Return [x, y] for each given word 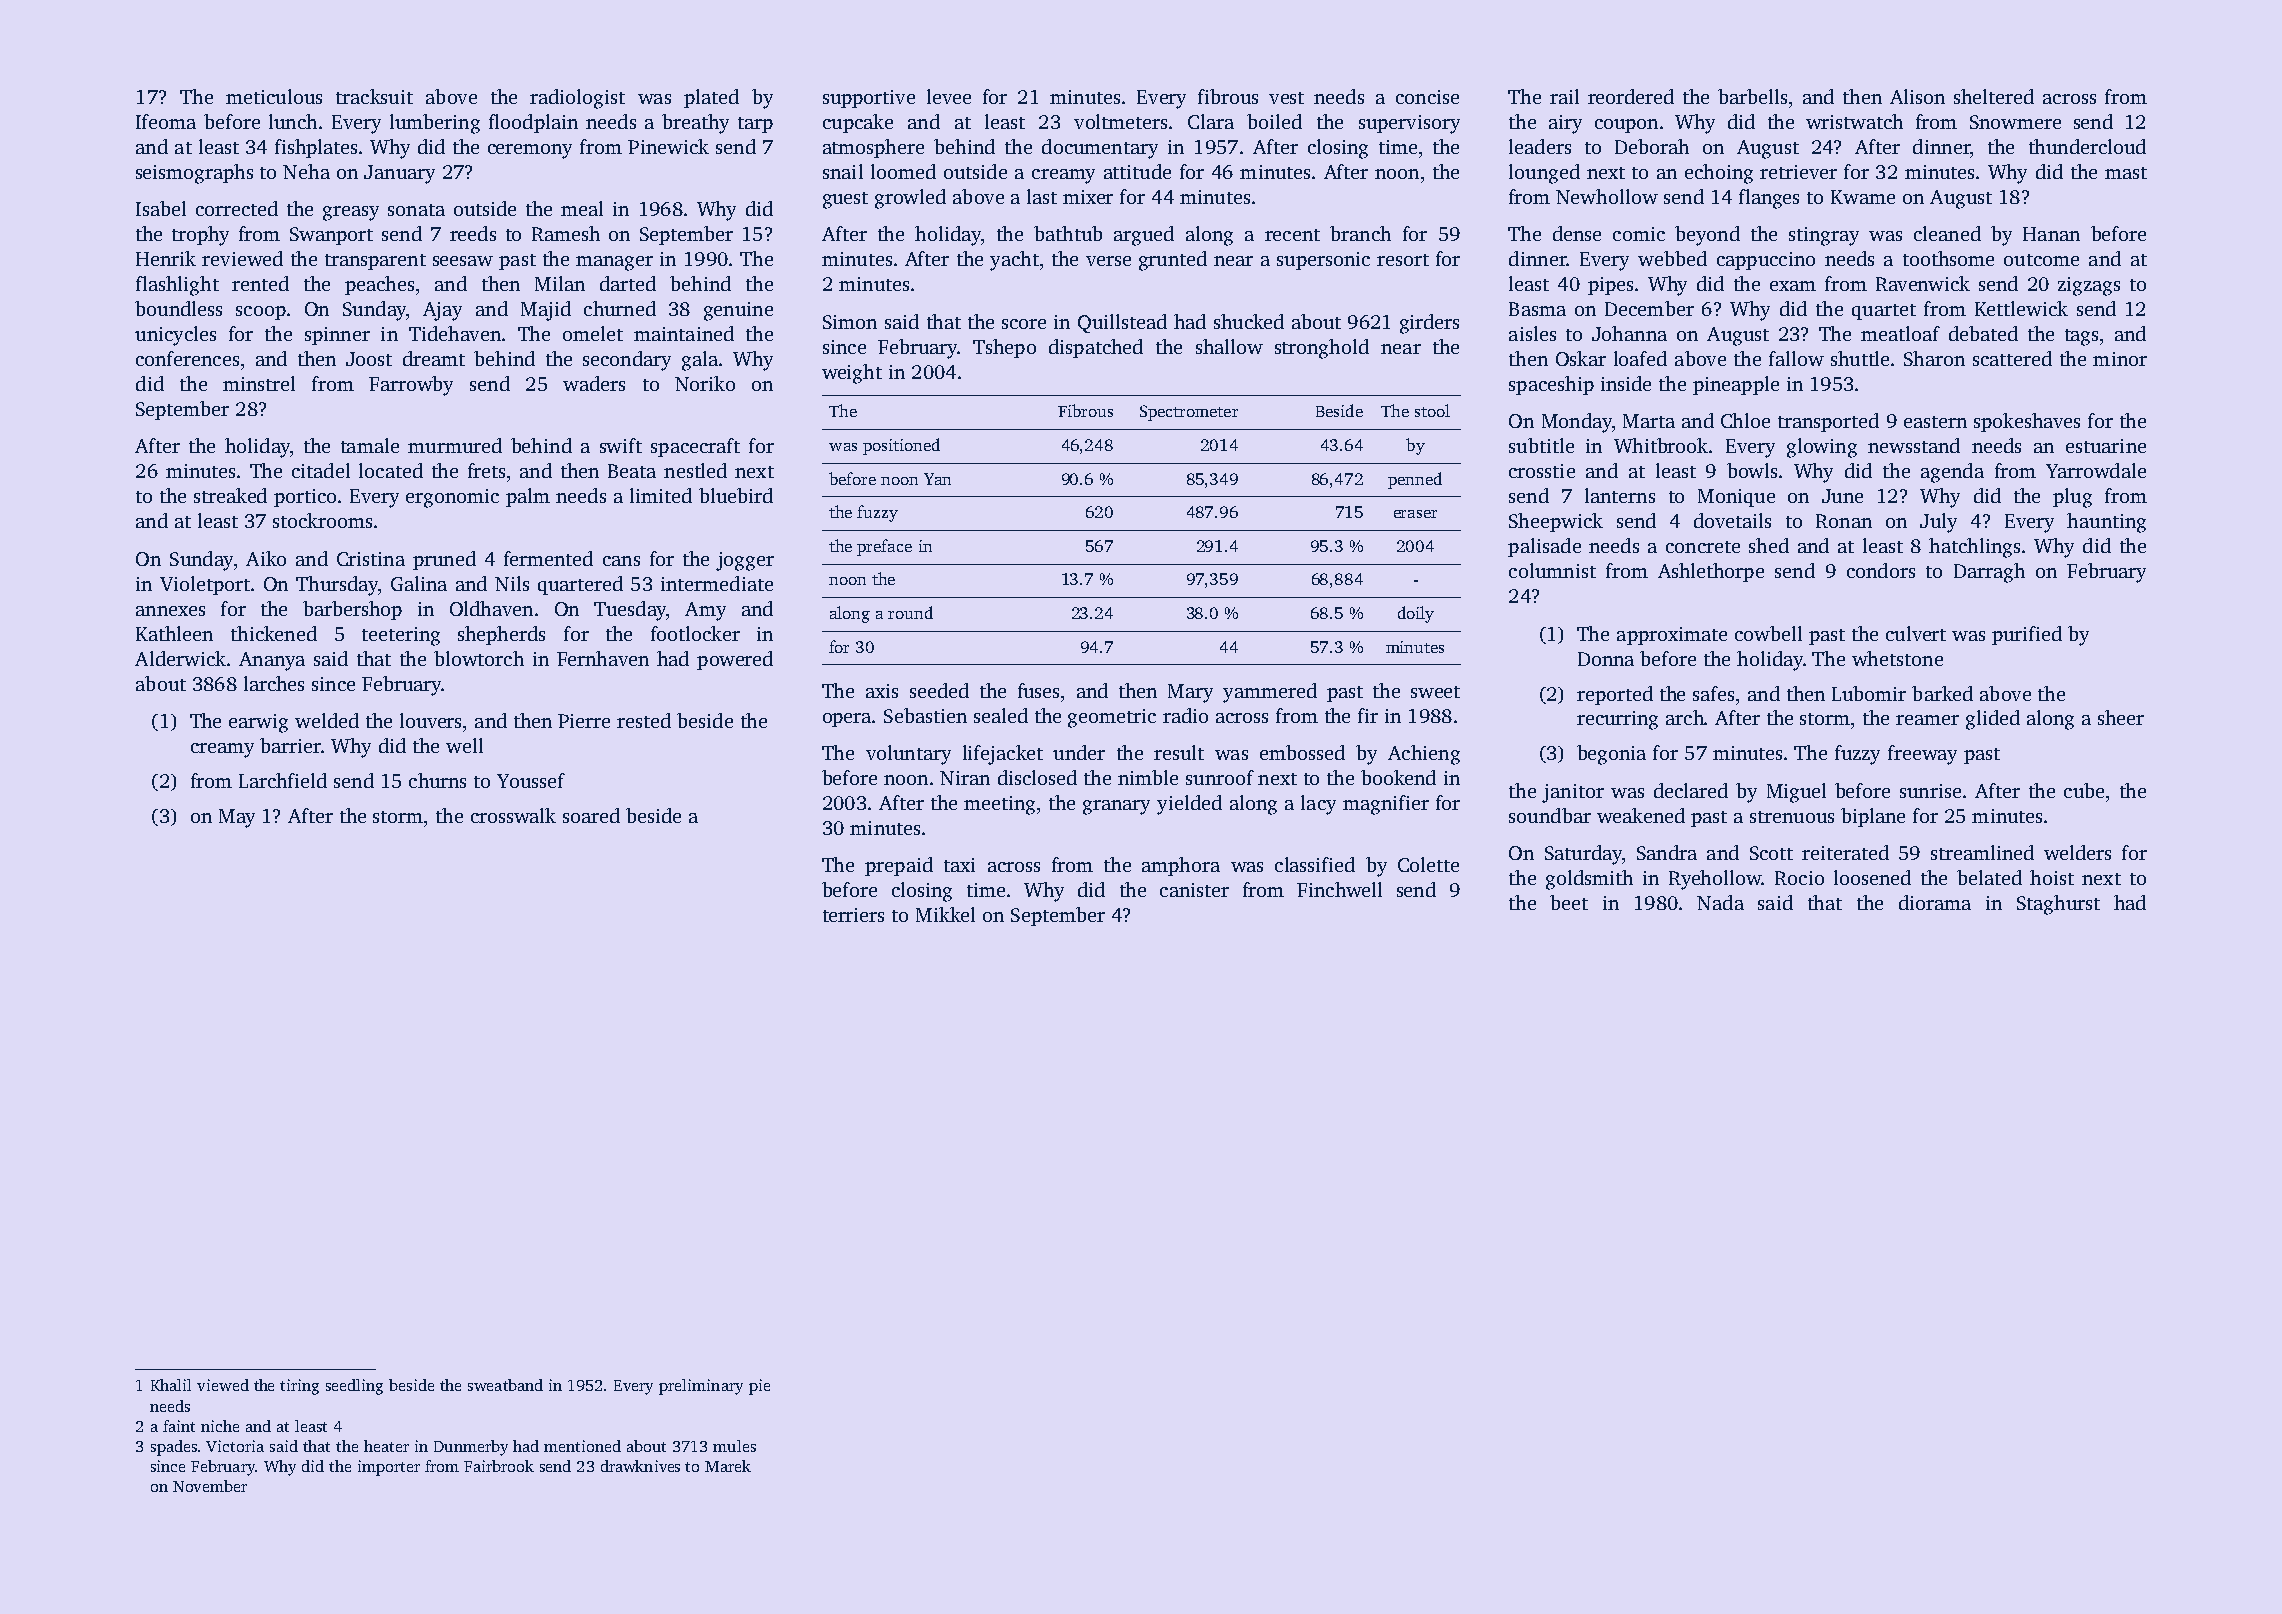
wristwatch [1854, 121]
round [910, 612]
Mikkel [945, 914]
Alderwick [180, 658]
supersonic [1323, 261]
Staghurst [2058, 905]
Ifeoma [166, 121]
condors [1881, 570]
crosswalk [513, 815]
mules [734, 1446]
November [210, 1486]
